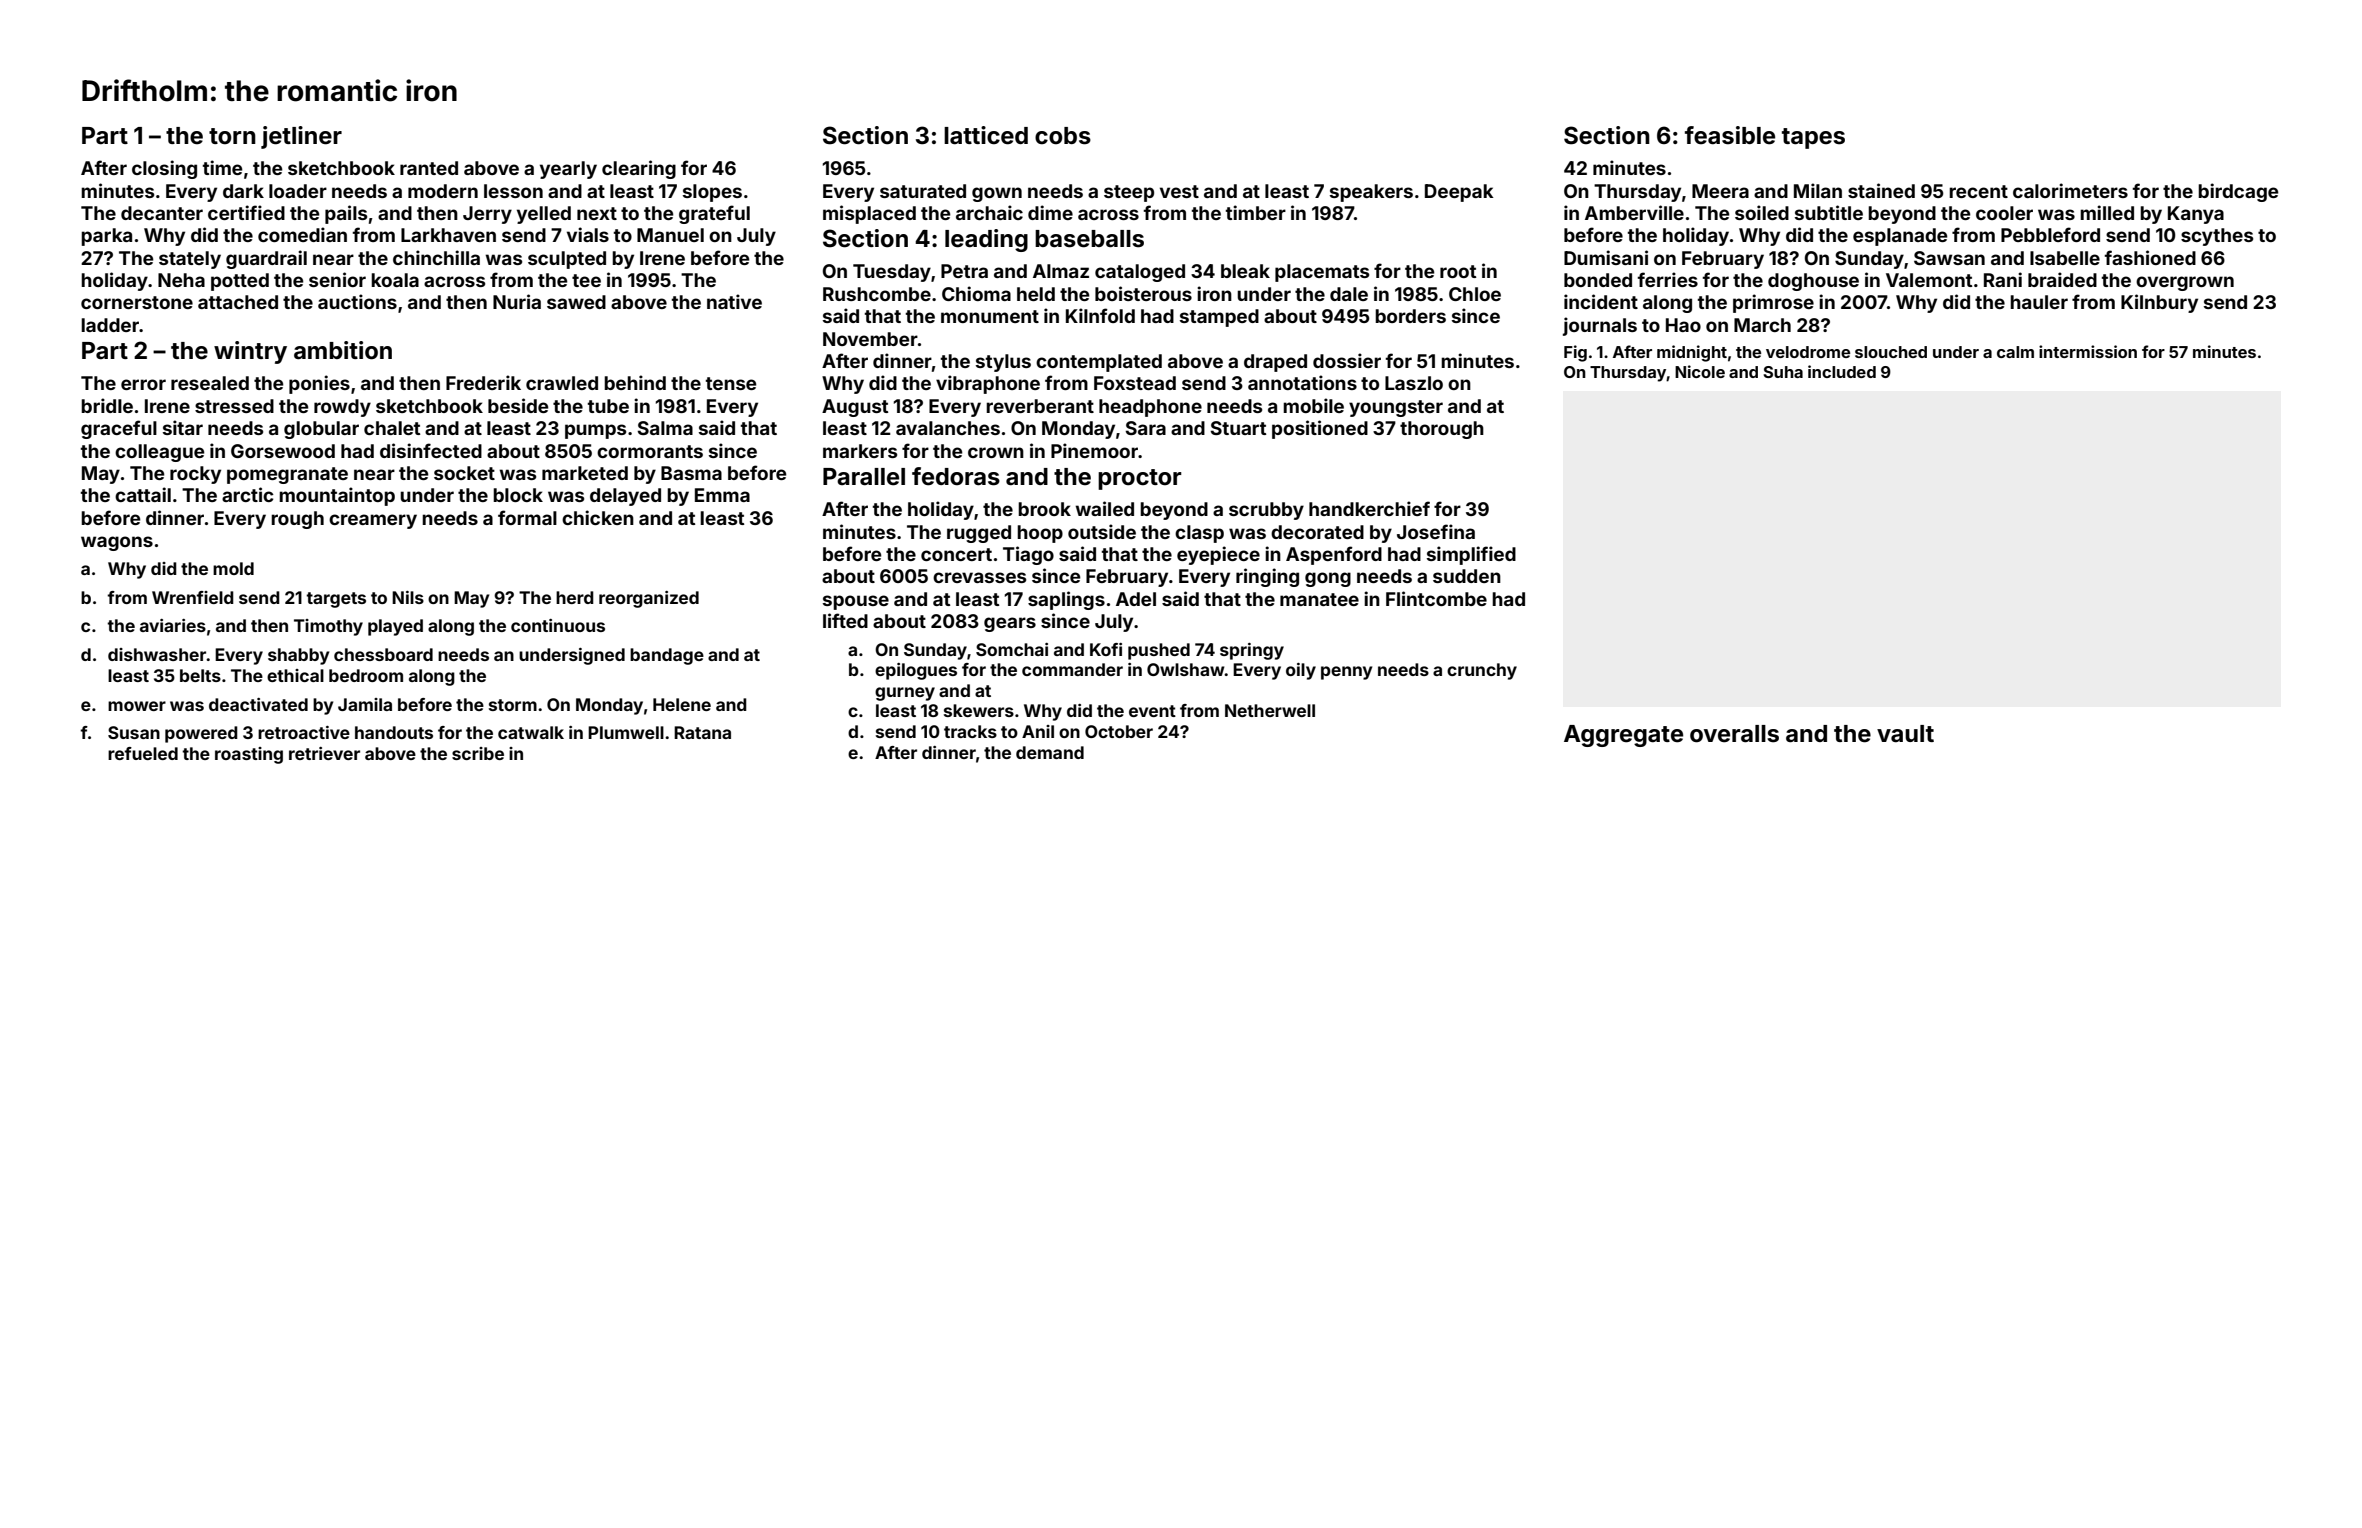  Describe the element at coordinates (478, 753) in the screenshot. I see `scribe` at that location.
